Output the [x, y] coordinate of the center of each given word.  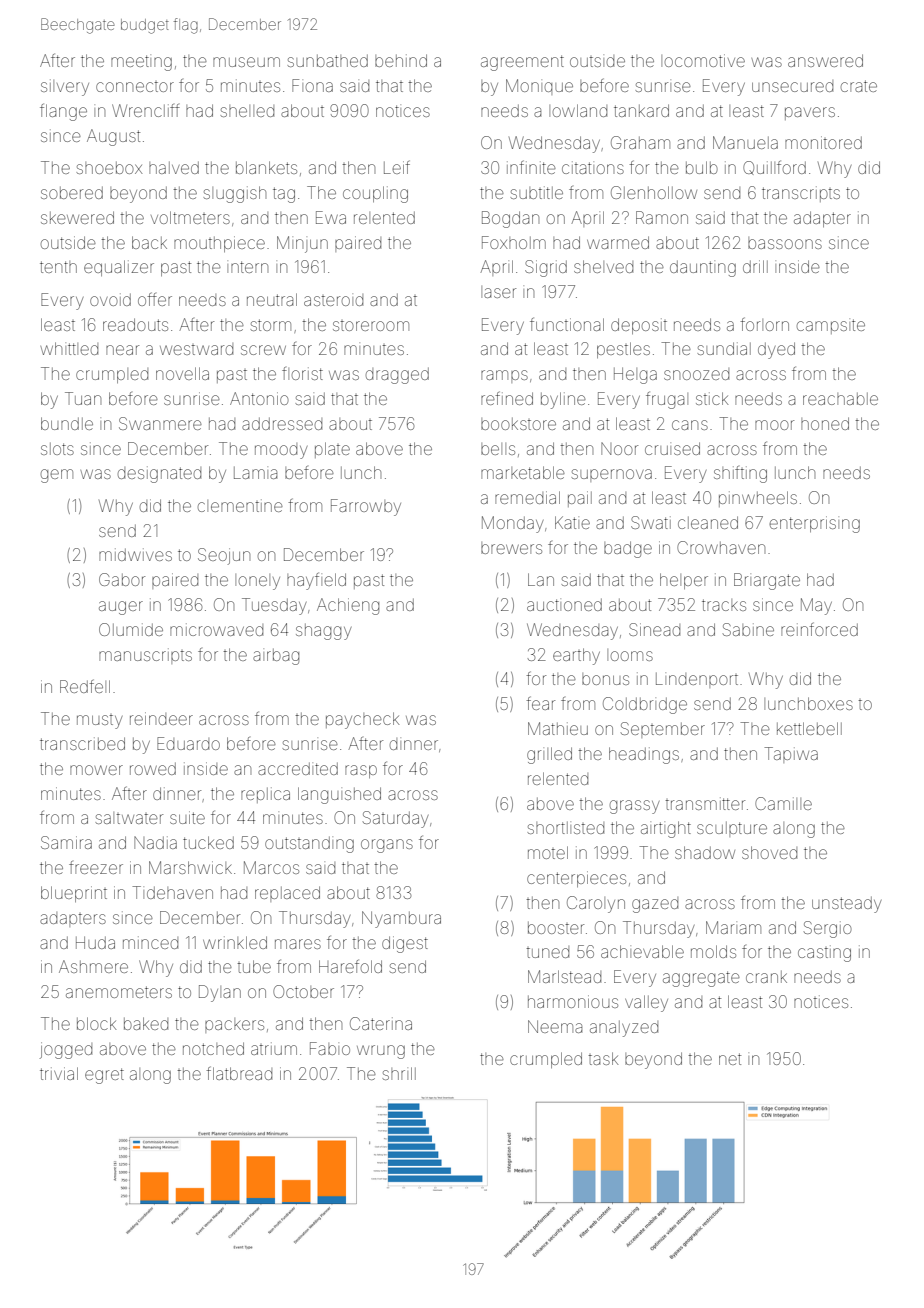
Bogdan [510, 219]
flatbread [239, 1073]
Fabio [330, 1048]
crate [859, 86]
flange [63, 112]
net [730, 1059]
